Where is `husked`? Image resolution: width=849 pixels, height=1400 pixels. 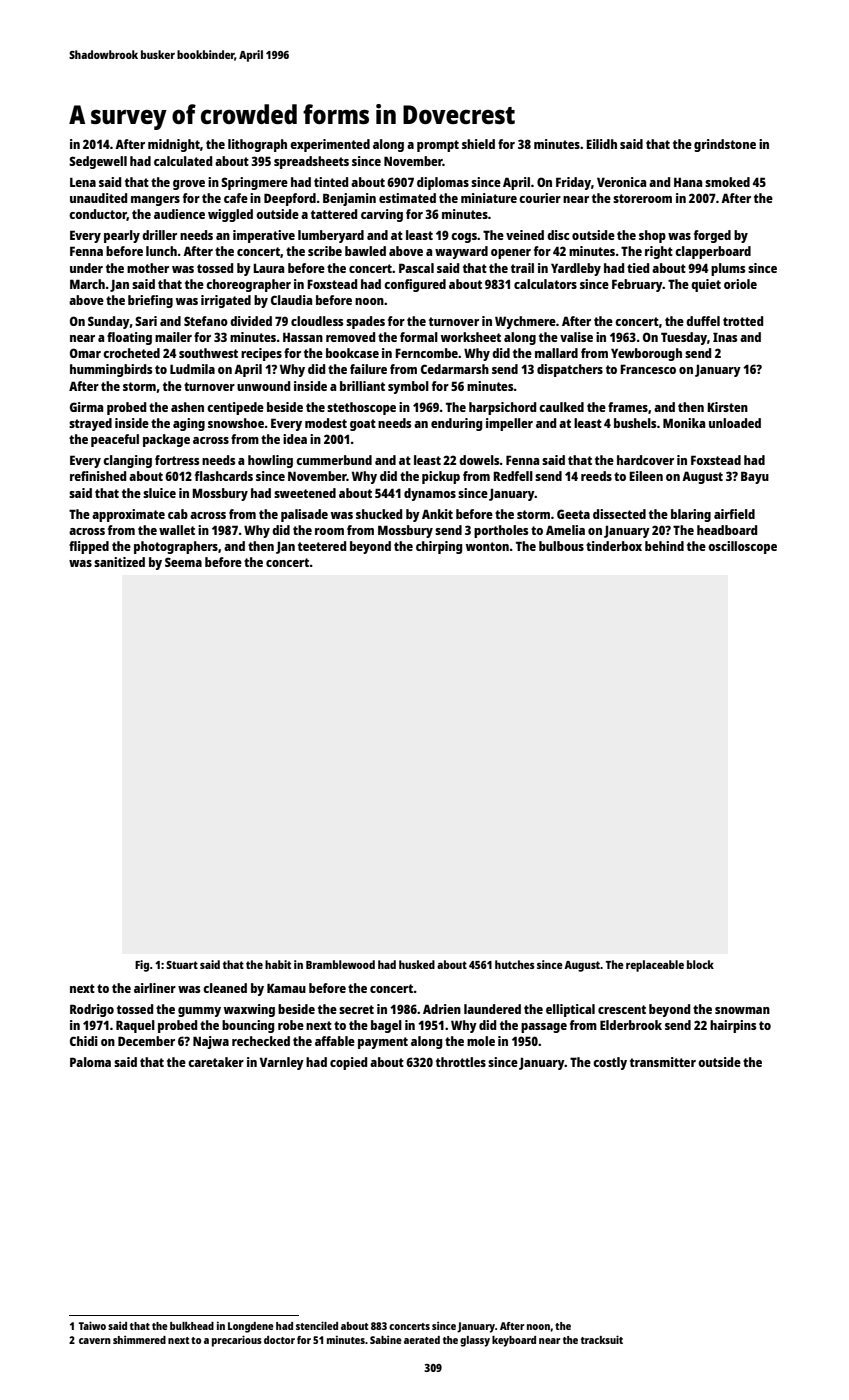 husked is located at coordinates (417, 964).
